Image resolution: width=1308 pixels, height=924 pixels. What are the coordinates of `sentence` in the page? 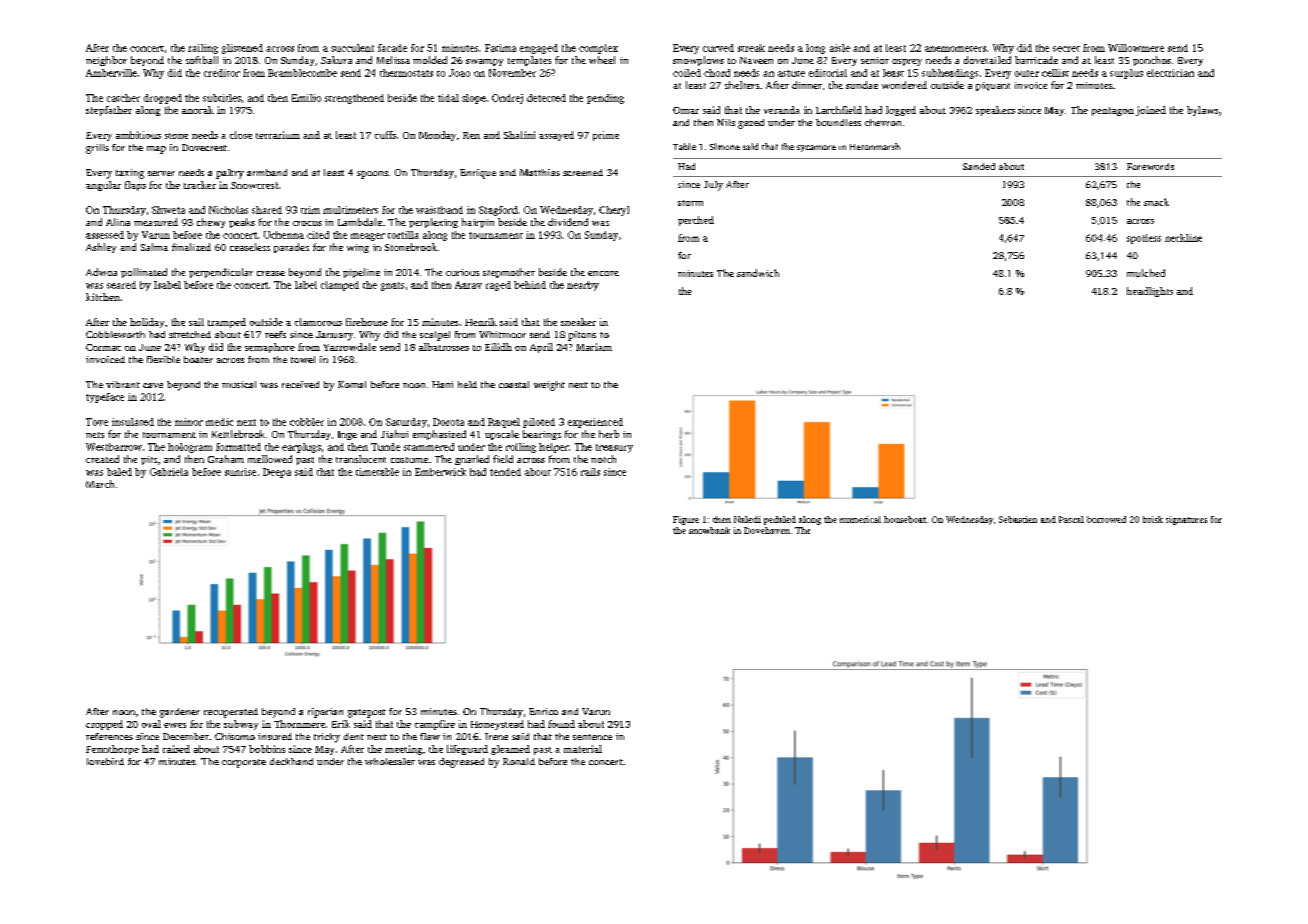 It's located at (592, 737).
